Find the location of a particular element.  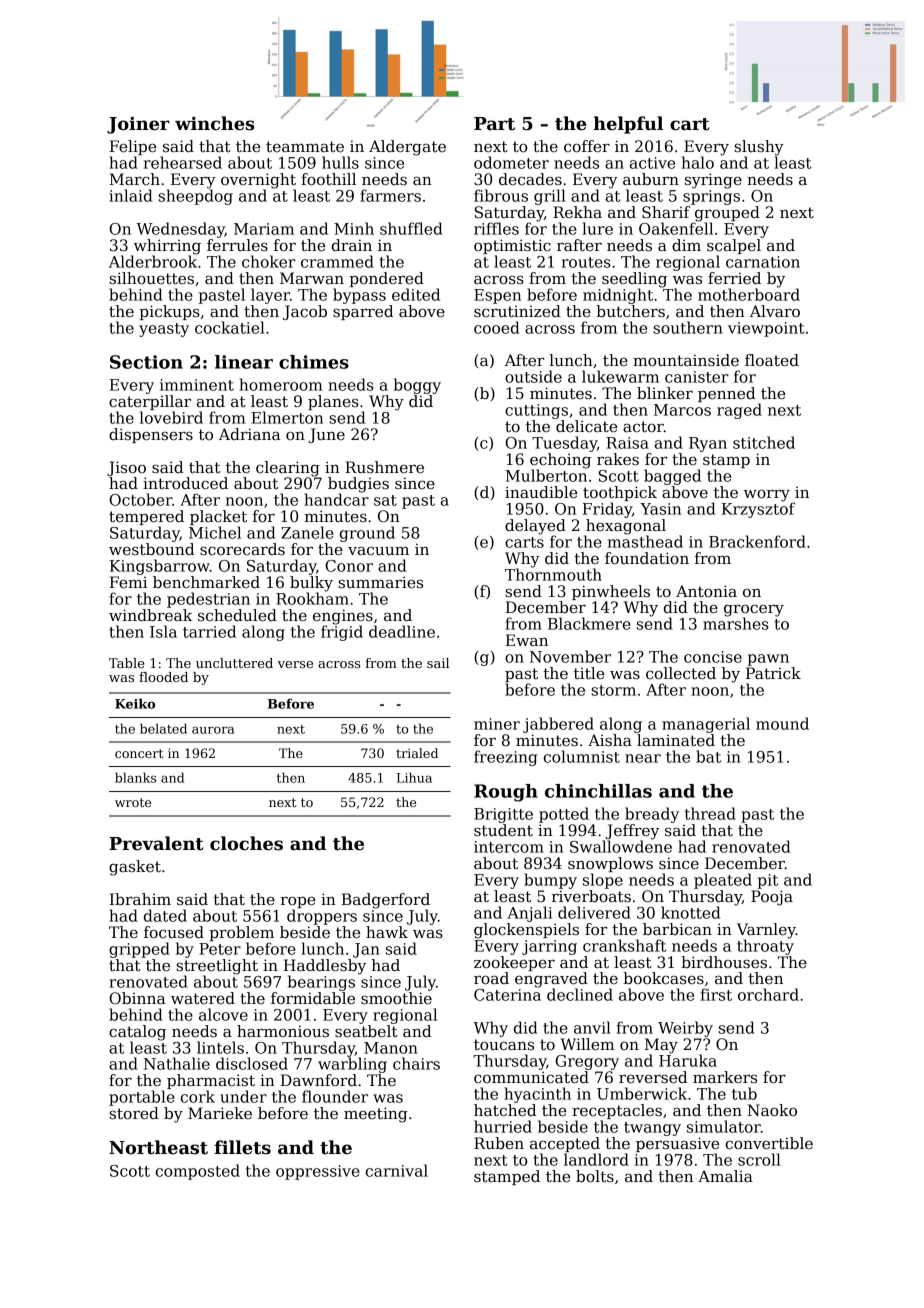

oppressive is located at coordinates (318, 1172).
